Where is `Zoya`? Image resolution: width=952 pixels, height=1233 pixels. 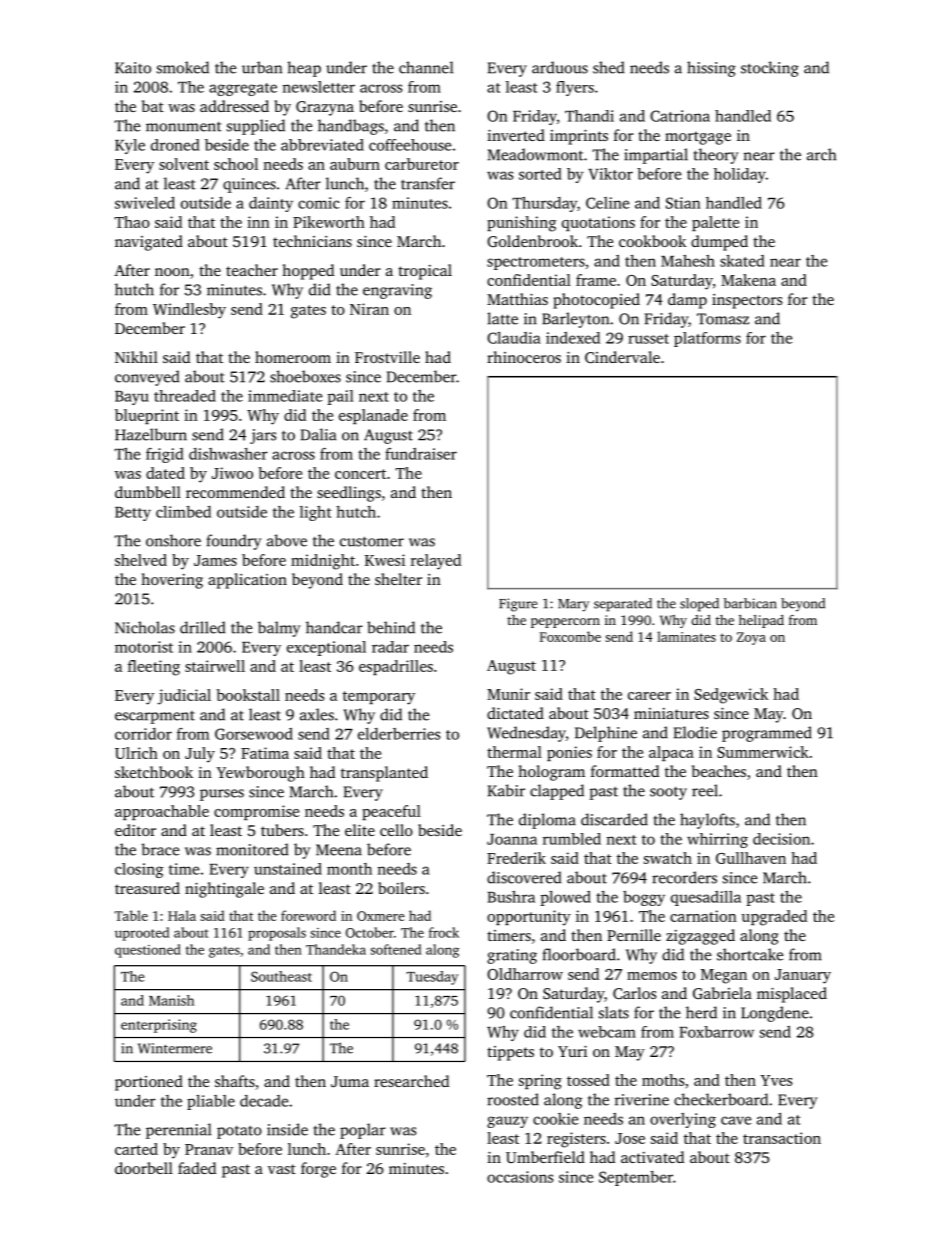 Zoya is located at coordinates (751, 638).
